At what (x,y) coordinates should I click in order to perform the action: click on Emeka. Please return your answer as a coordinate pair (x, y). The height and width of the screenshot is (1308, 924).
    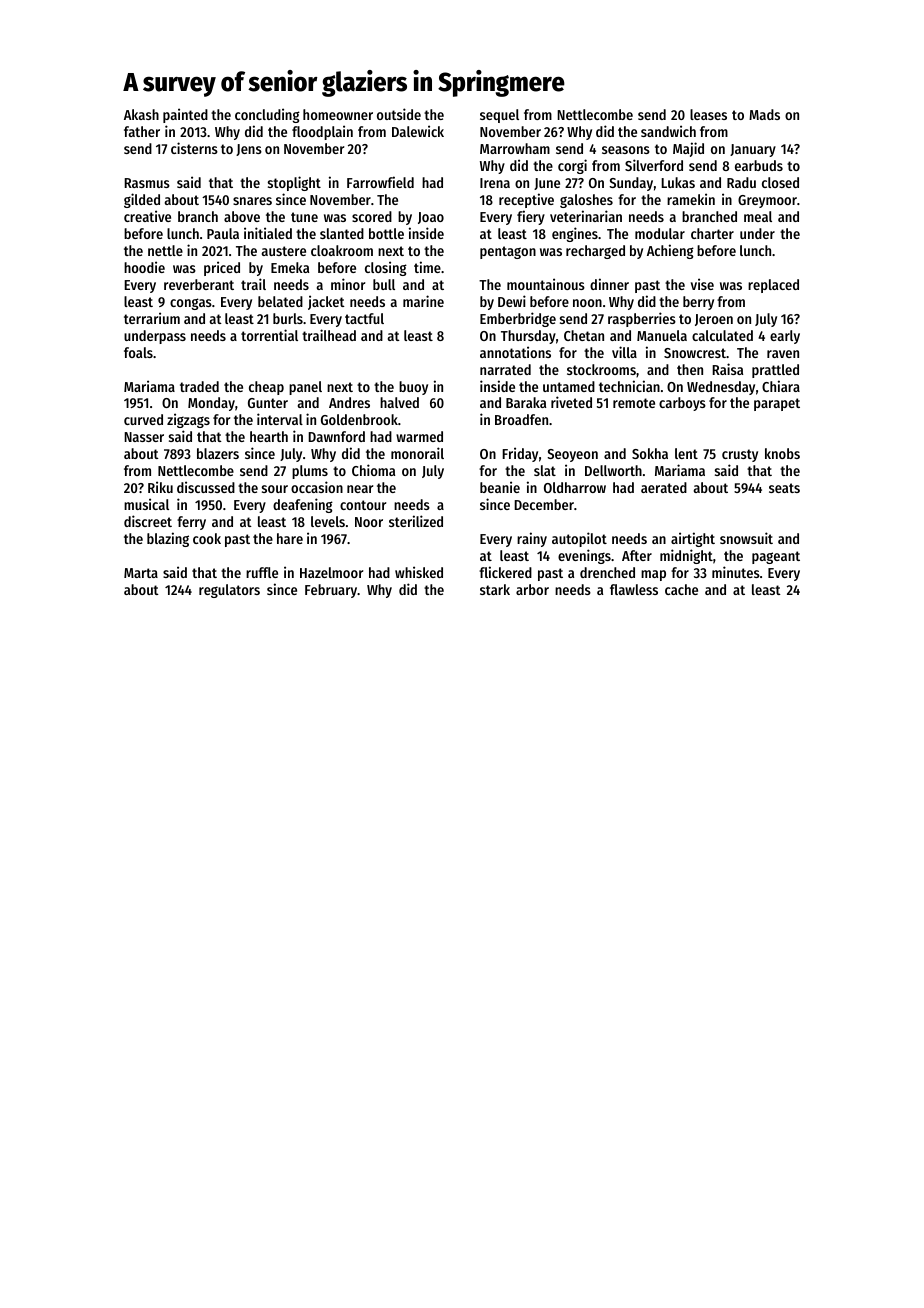
    Looking at the image, I should click on (290, 267).
